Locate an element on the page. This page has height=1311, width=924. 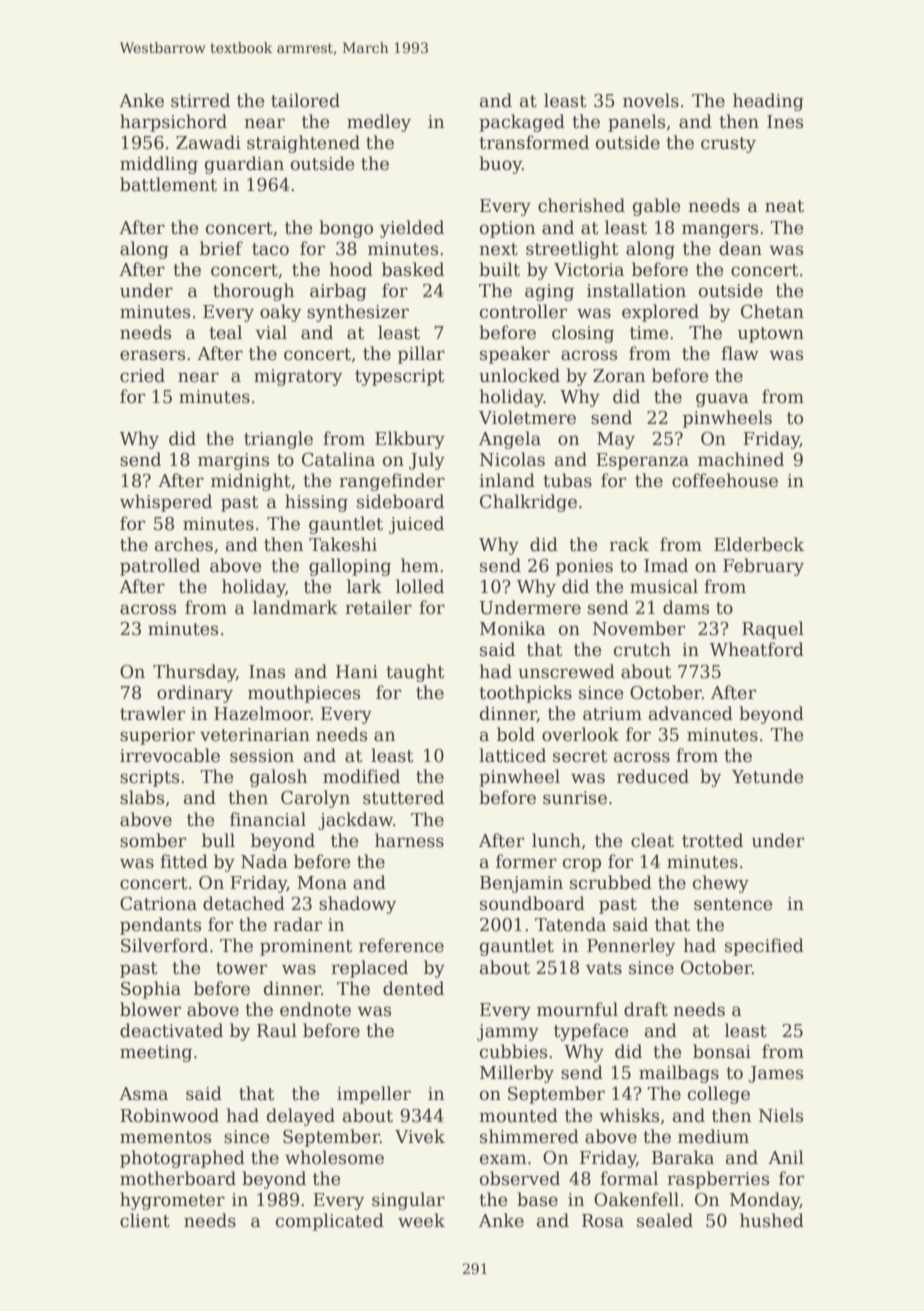
blower is located at coordinates (150, 1009).
